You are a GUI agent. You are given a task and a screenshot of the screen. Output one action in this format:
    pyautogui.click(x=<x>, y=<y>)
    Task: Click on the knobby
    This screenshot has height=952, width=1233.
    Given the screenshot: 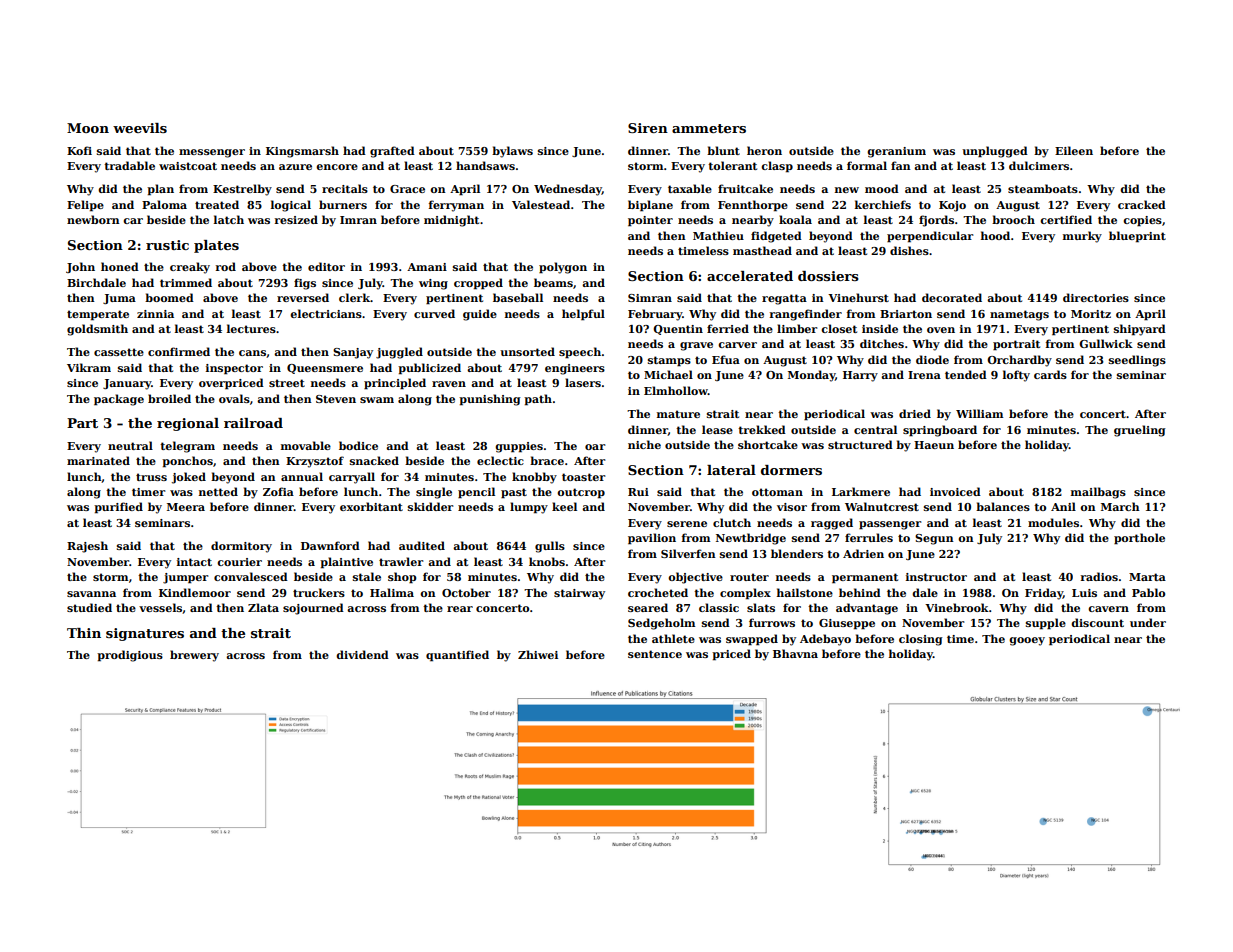 What is the action you would take?
    pyautogui.click(x=534, y=478)
